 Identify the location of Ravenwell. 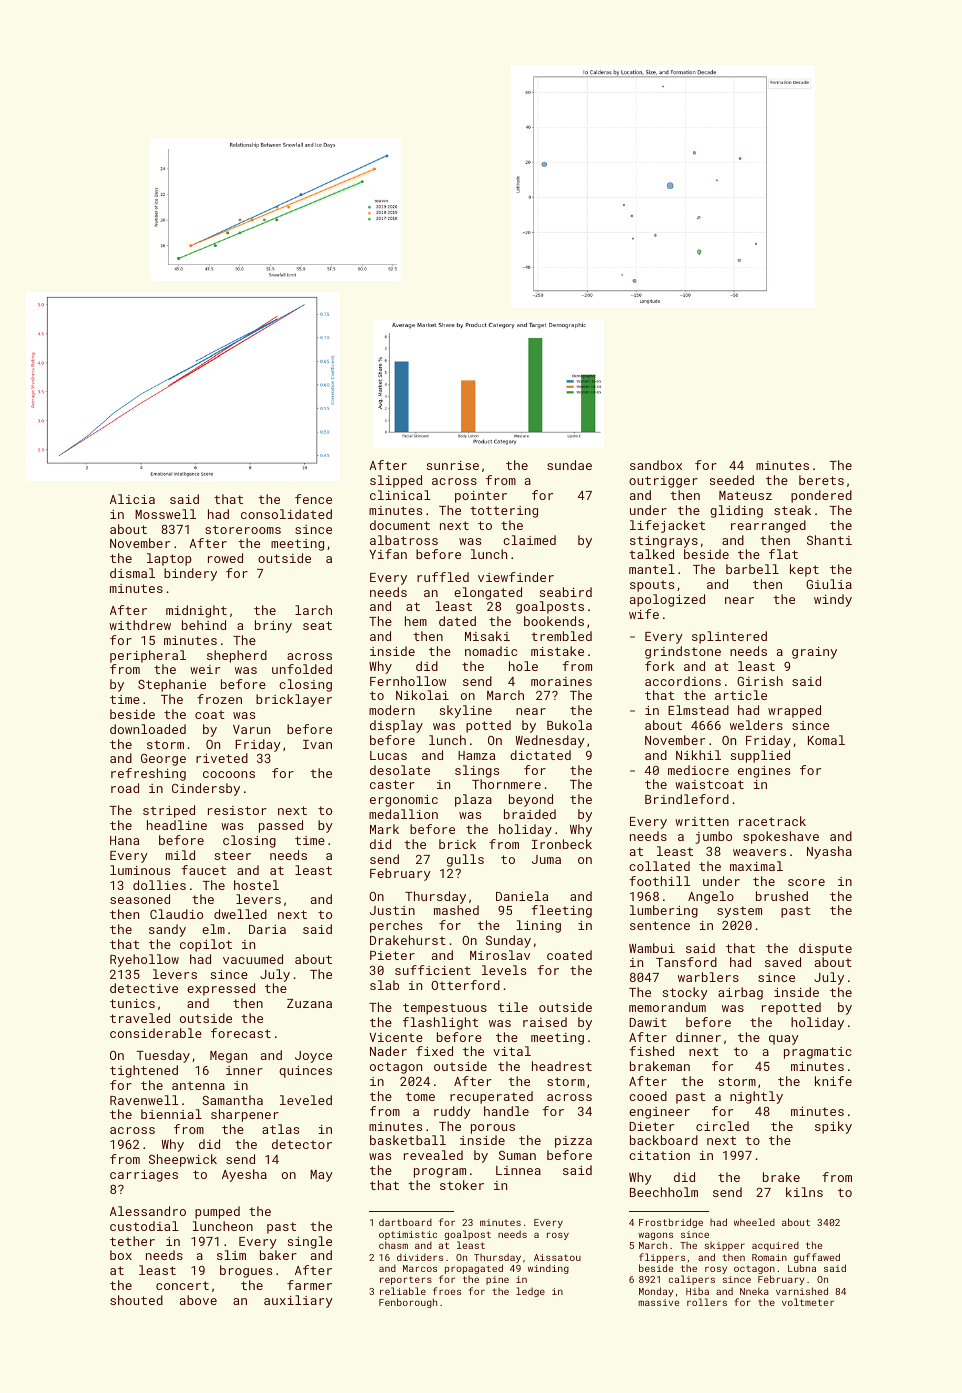
(144, 1100).
